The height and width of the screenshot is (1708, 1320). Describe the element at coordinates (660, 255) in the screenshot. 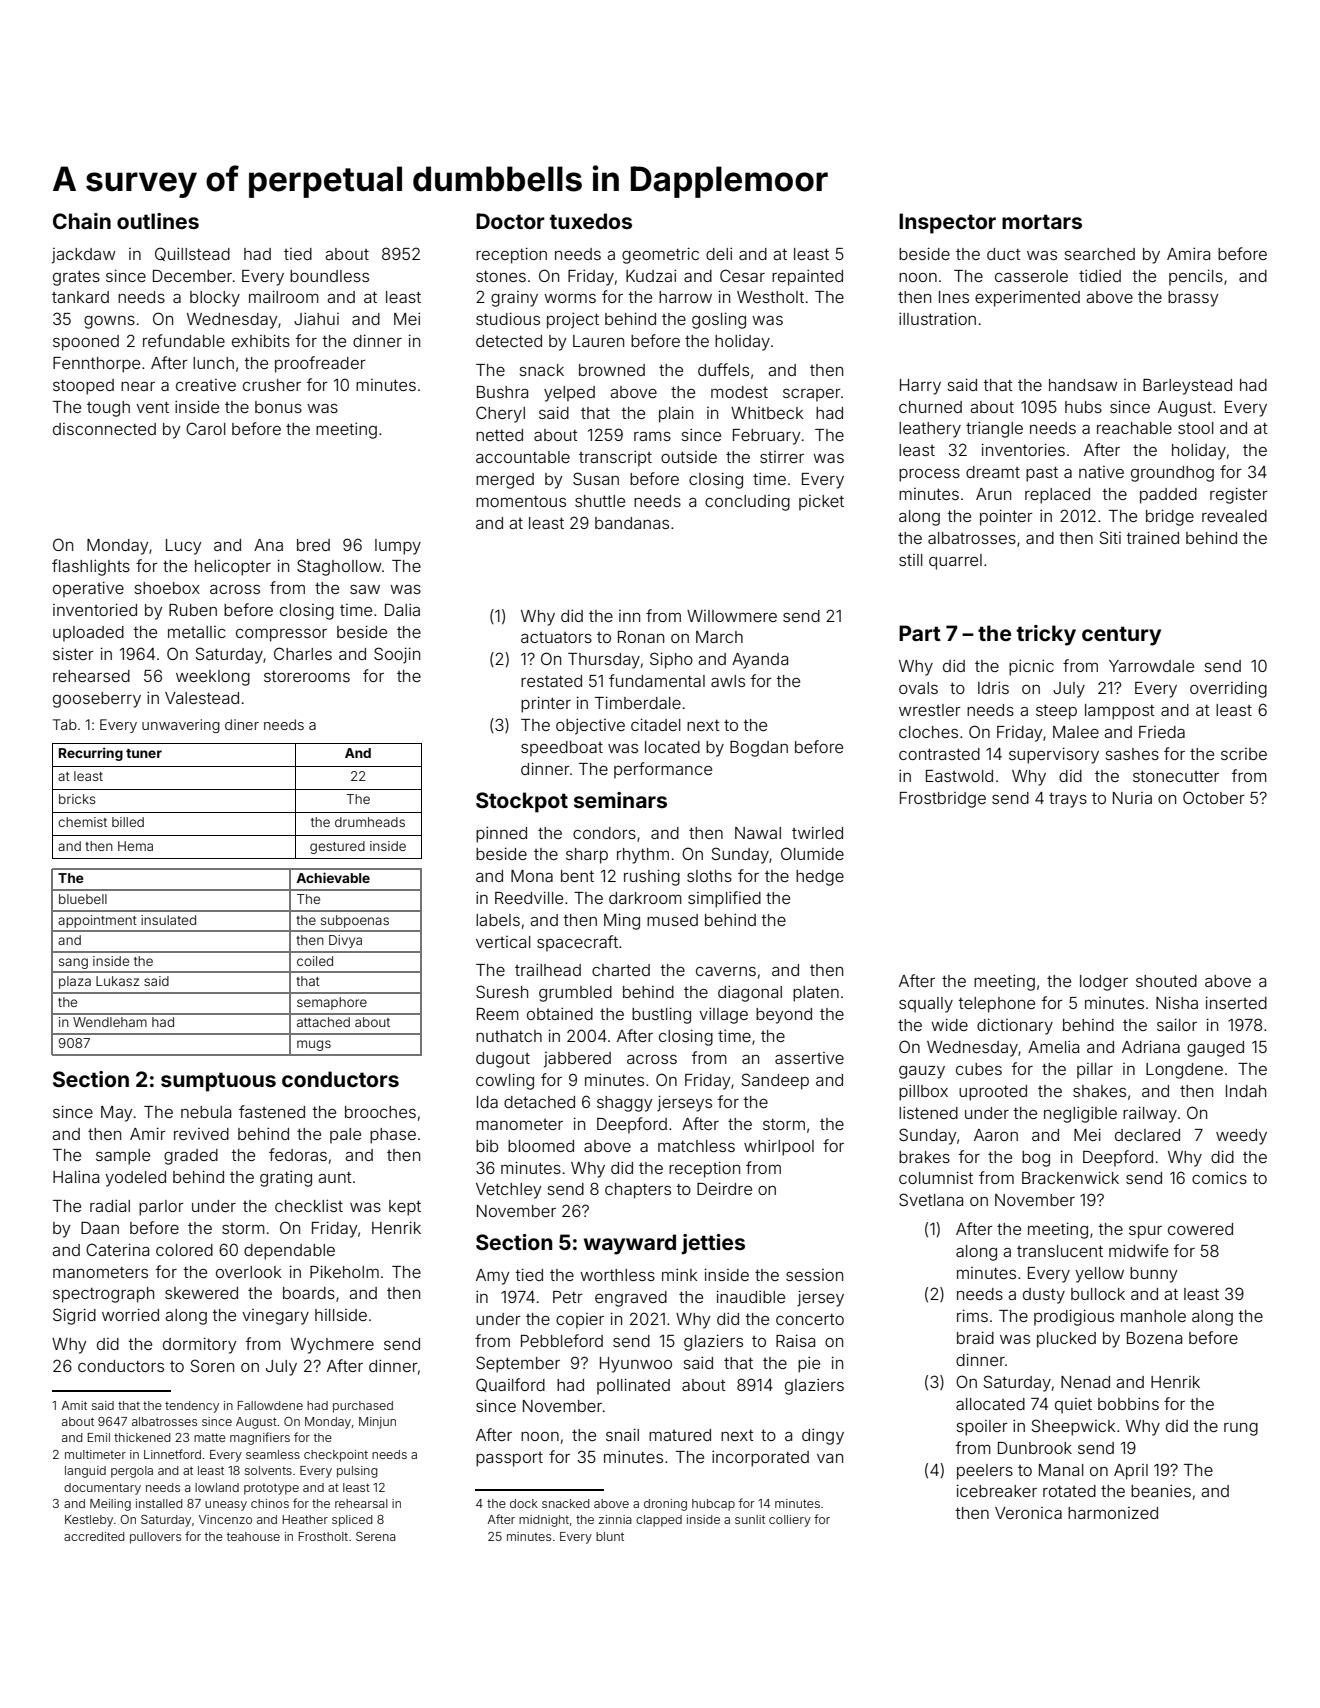

I see `geometric` at that location.
